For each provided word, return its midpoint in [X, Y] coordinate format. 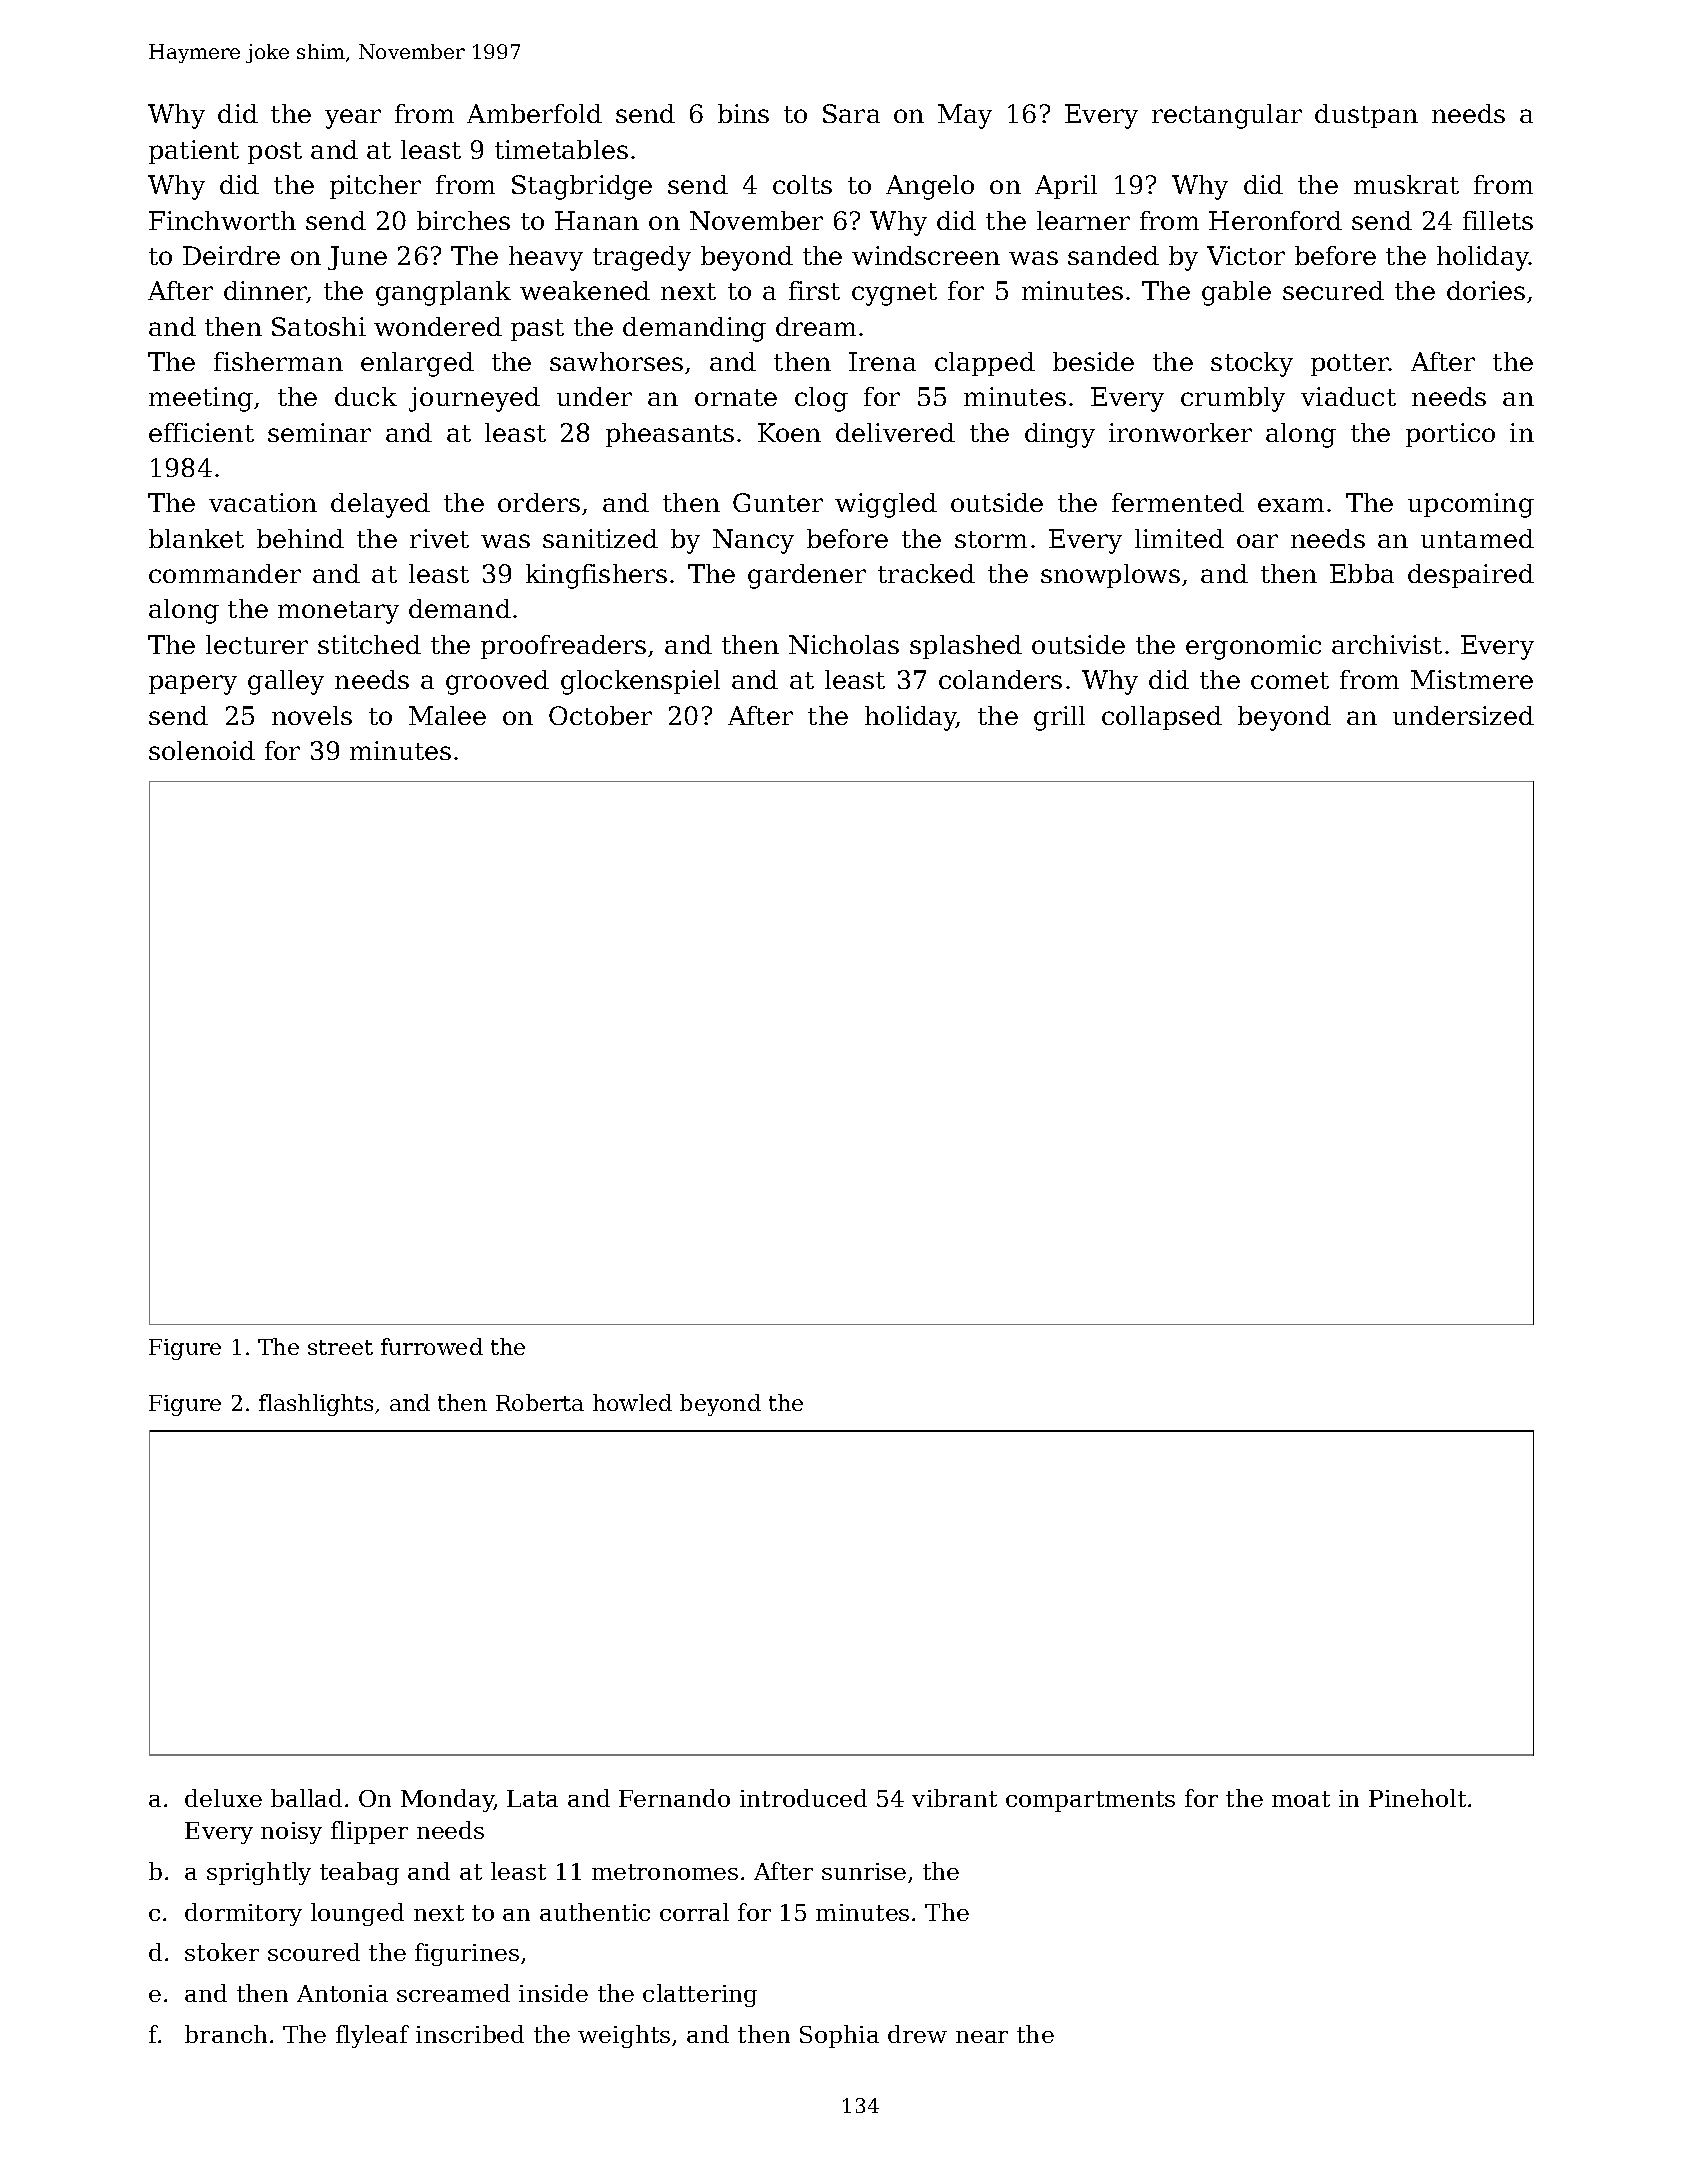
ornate [736, 397]
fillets [1498, 220]
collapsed [1162, 718]
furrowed [432, 1346]
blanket [196, 538]
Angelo [930, 187]
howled [632, 1402]
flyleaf [372, 2036]
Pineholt [1417, 1798]
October [600, 715]
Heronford [1275, 220]
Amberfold [534, 113]
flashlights [316, 1405]
